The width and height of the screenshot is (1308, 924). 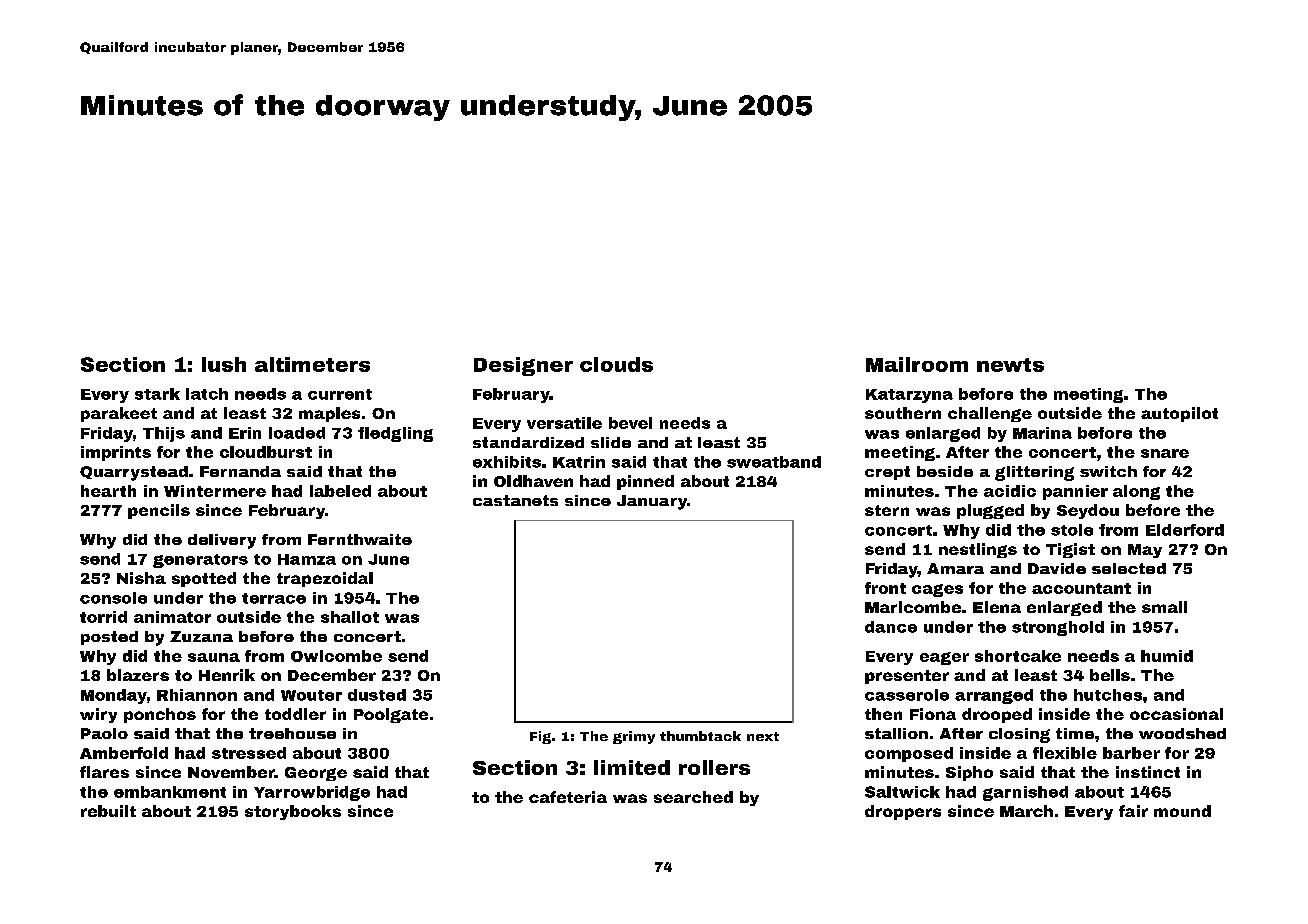 What do you see at coordinates (231, 772) in the screenshot?
I see `November` at bounding box center [231, 772].
